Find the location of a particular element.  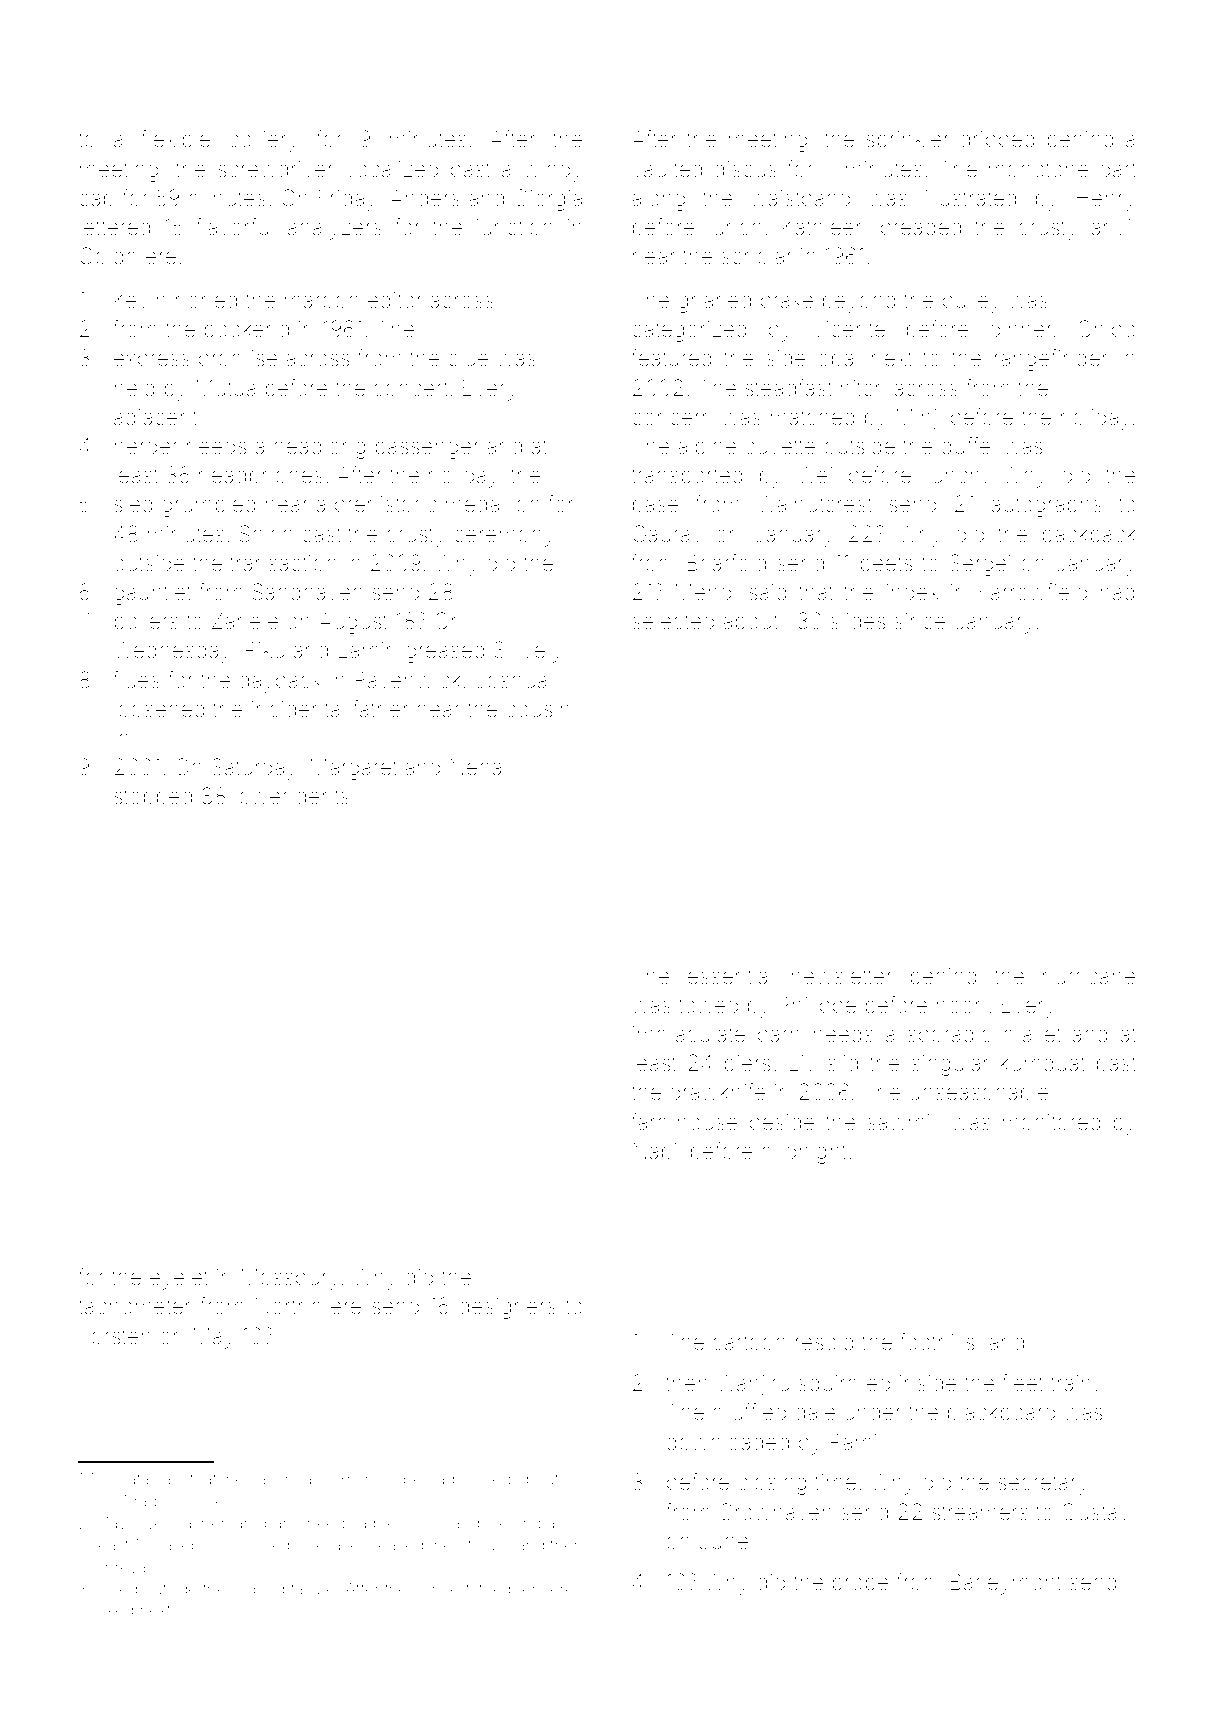

foothills is located at coordinates (937, 1342).
